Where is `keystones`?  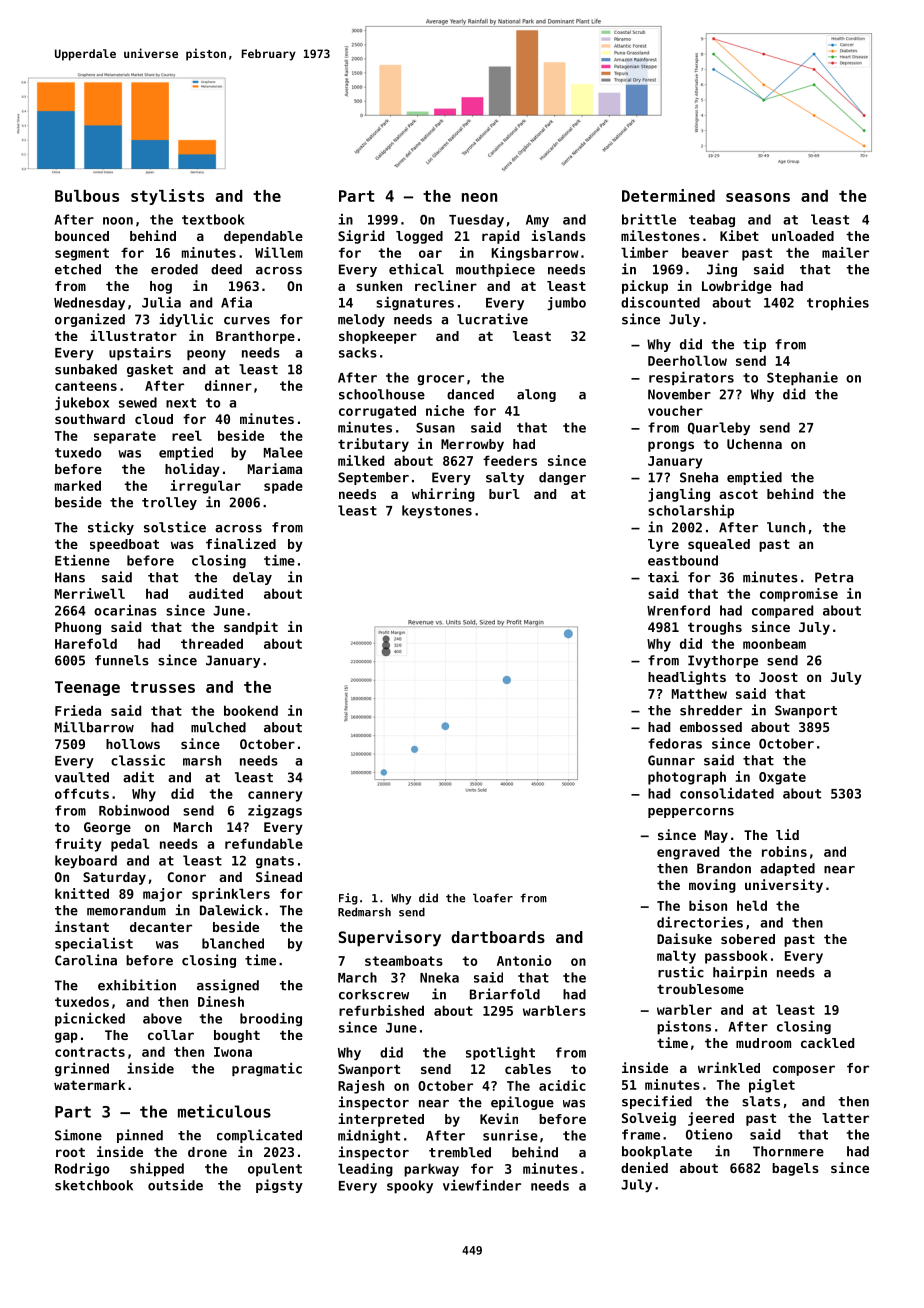
keystones is located at coordinates (437, 511).
